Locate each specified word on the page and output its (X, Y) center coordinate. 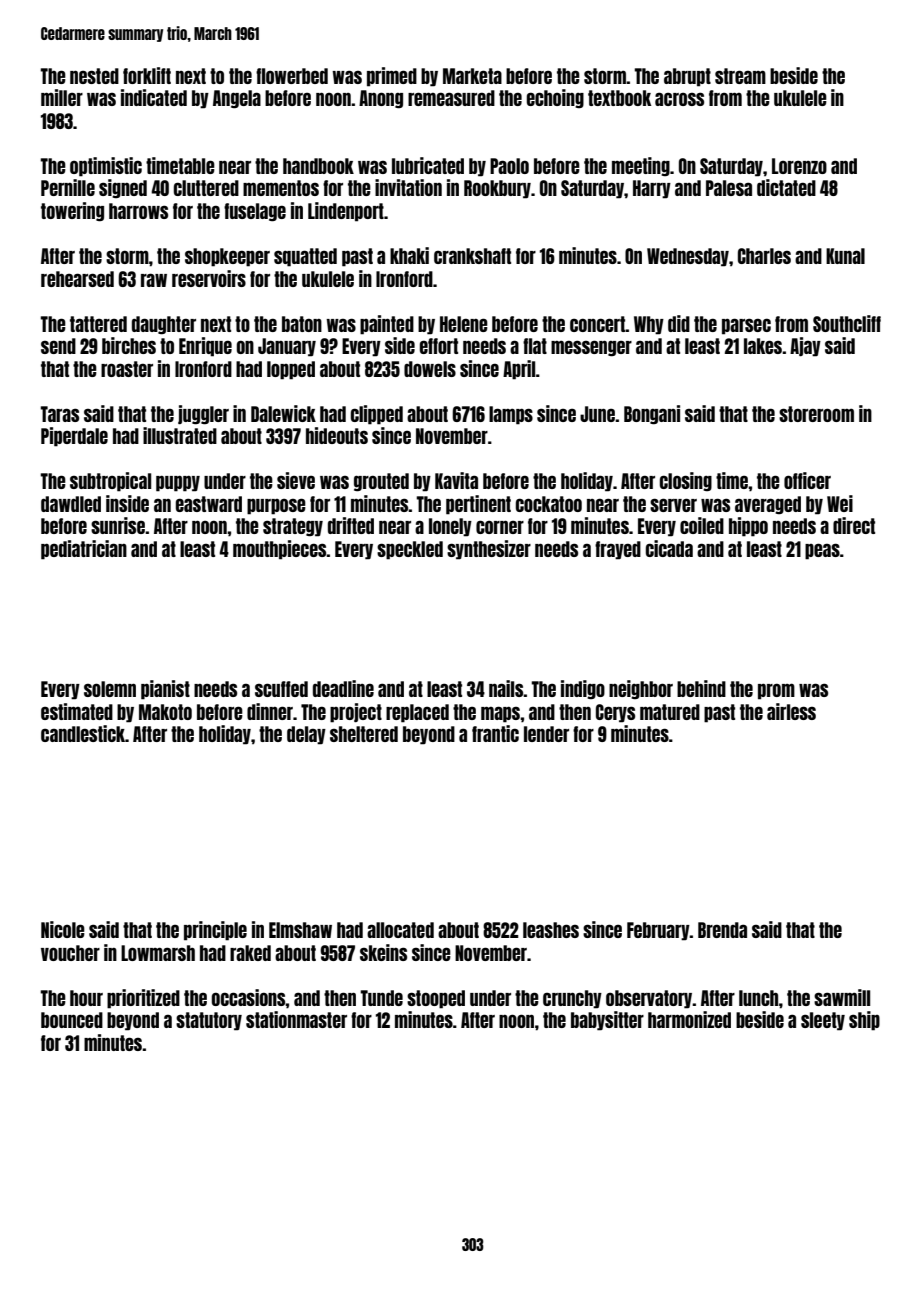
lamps (511, 415)
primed (392, 77)
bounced (72, 1020)
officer (807, 480)
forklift (147, 75)
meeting (641, 166)
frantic (495, 733)
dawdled (71, 504)
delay (306, 735)
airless (791, 711)
